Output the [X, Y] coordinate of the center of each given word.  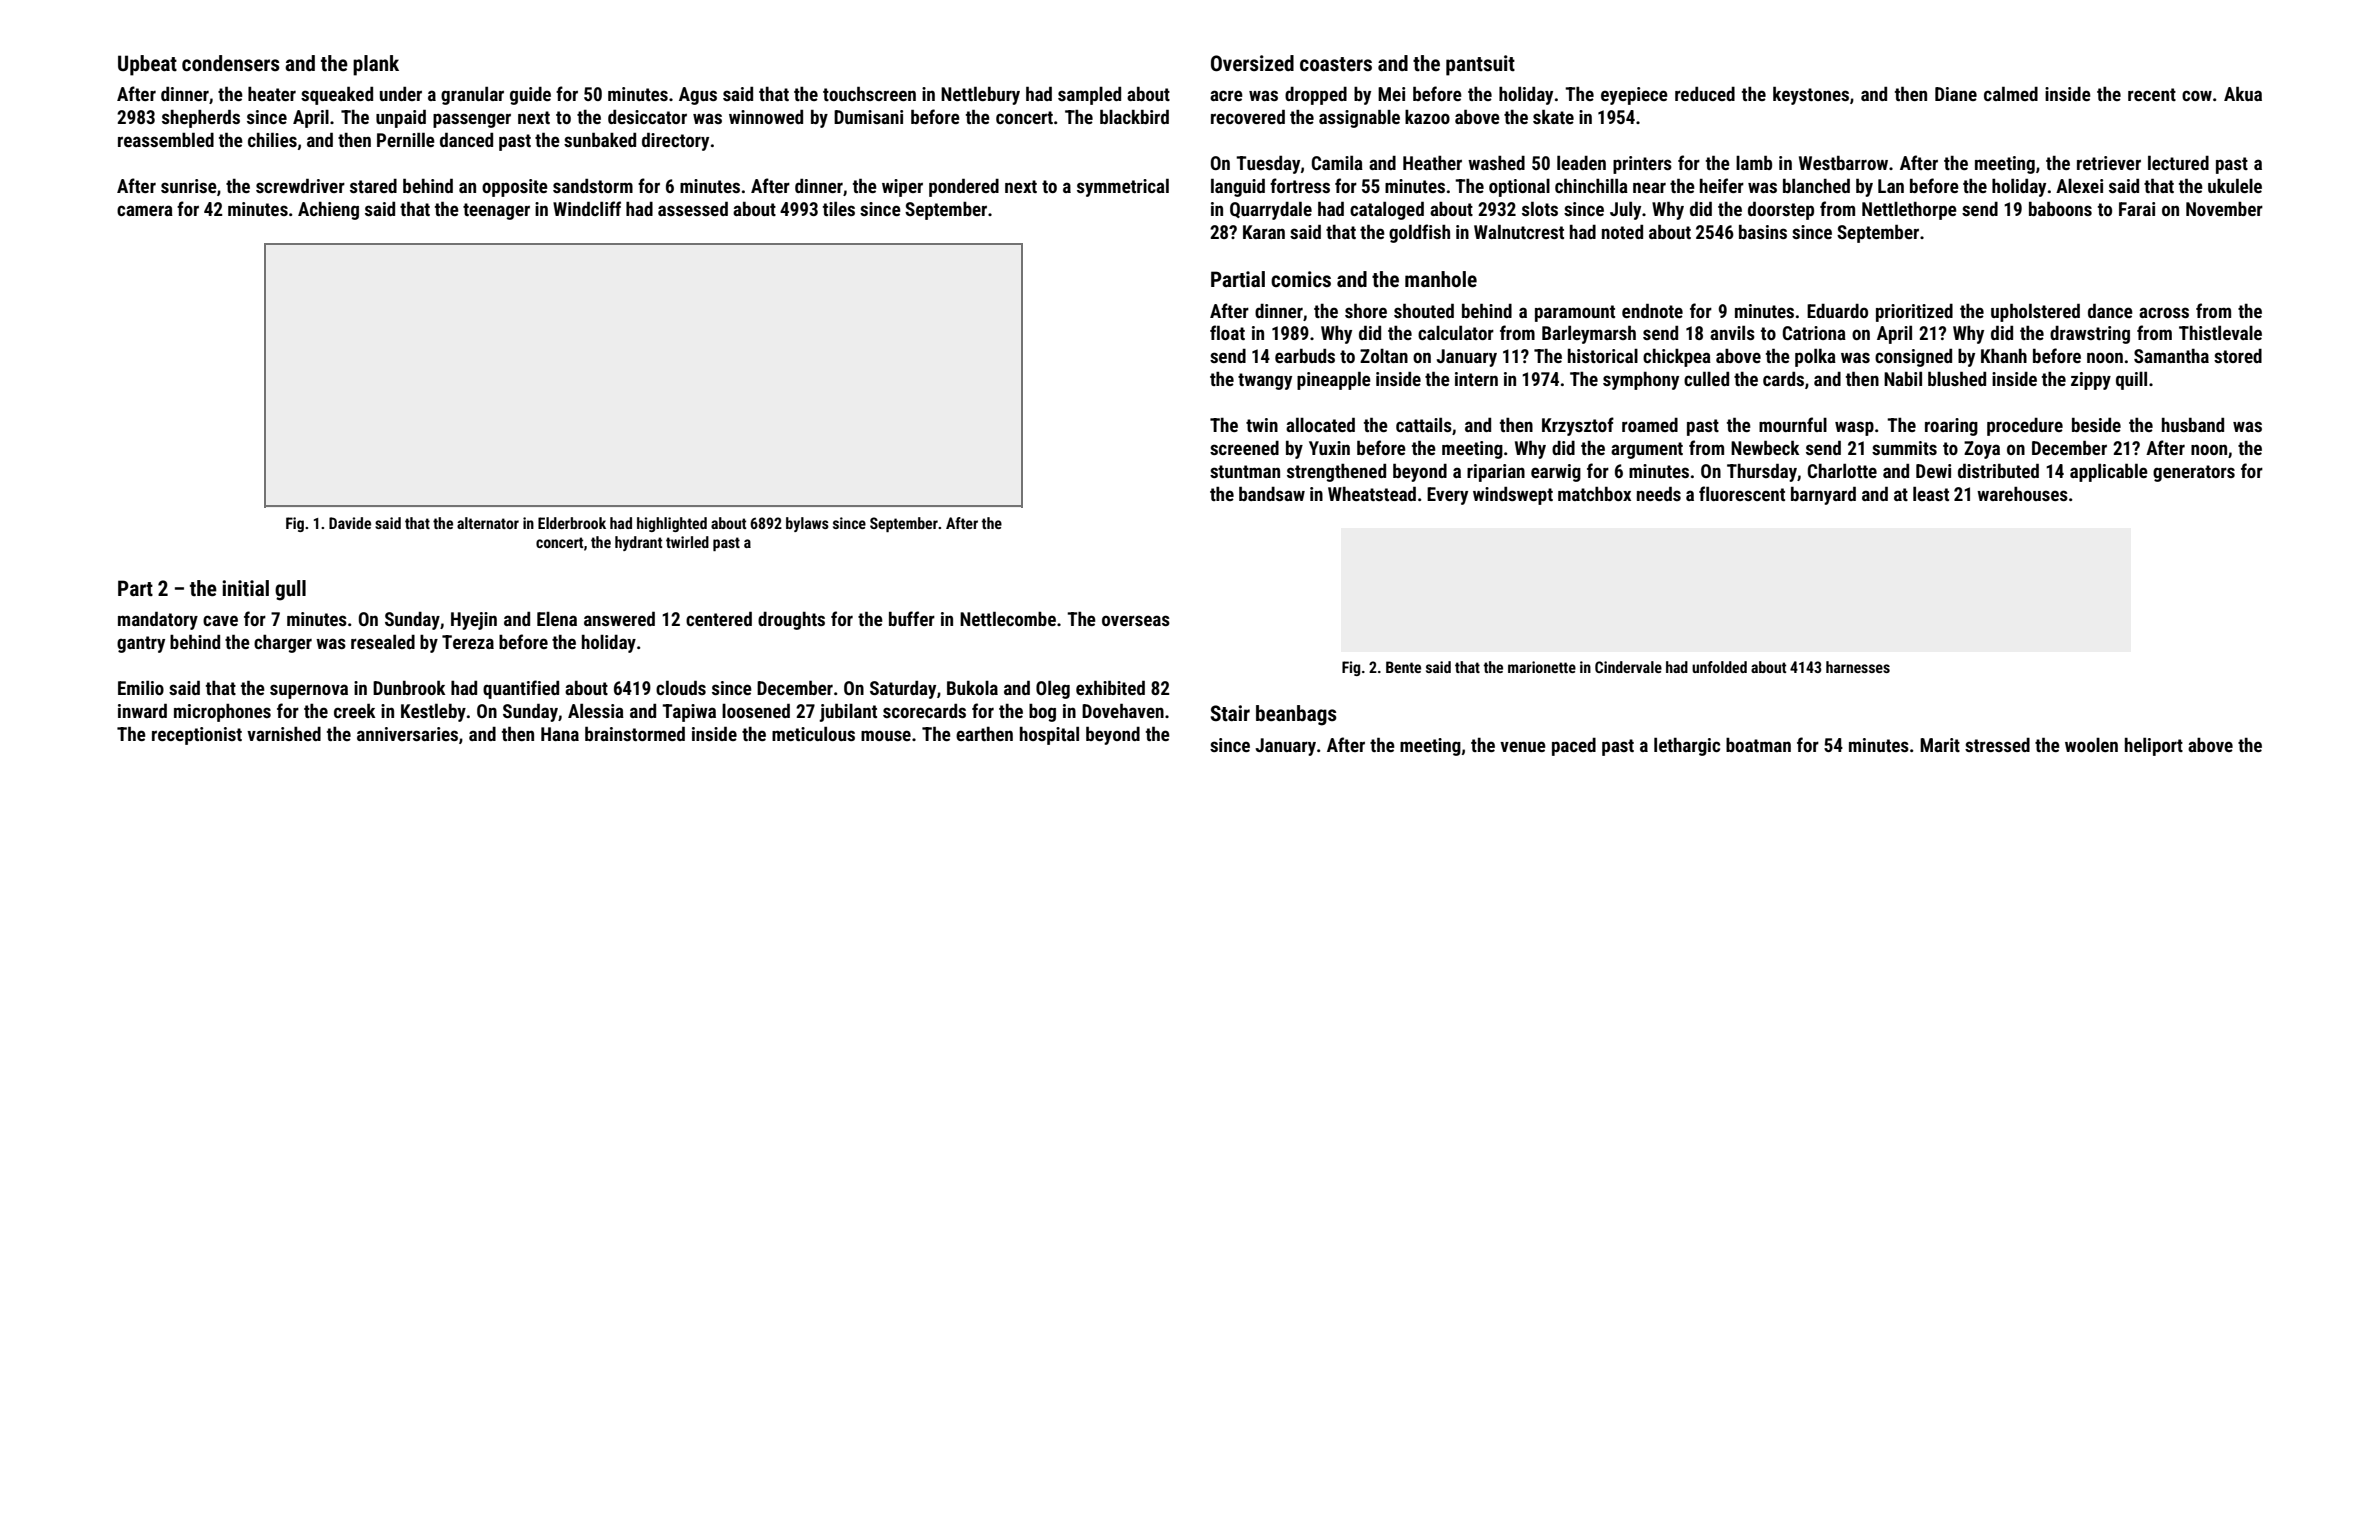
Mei [1391, 94]
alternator [488, 523]
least [1931, 494]
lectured [2178, 162]
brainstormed [635, 733]
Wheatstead [1372, 493]
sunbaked [600, 139]
